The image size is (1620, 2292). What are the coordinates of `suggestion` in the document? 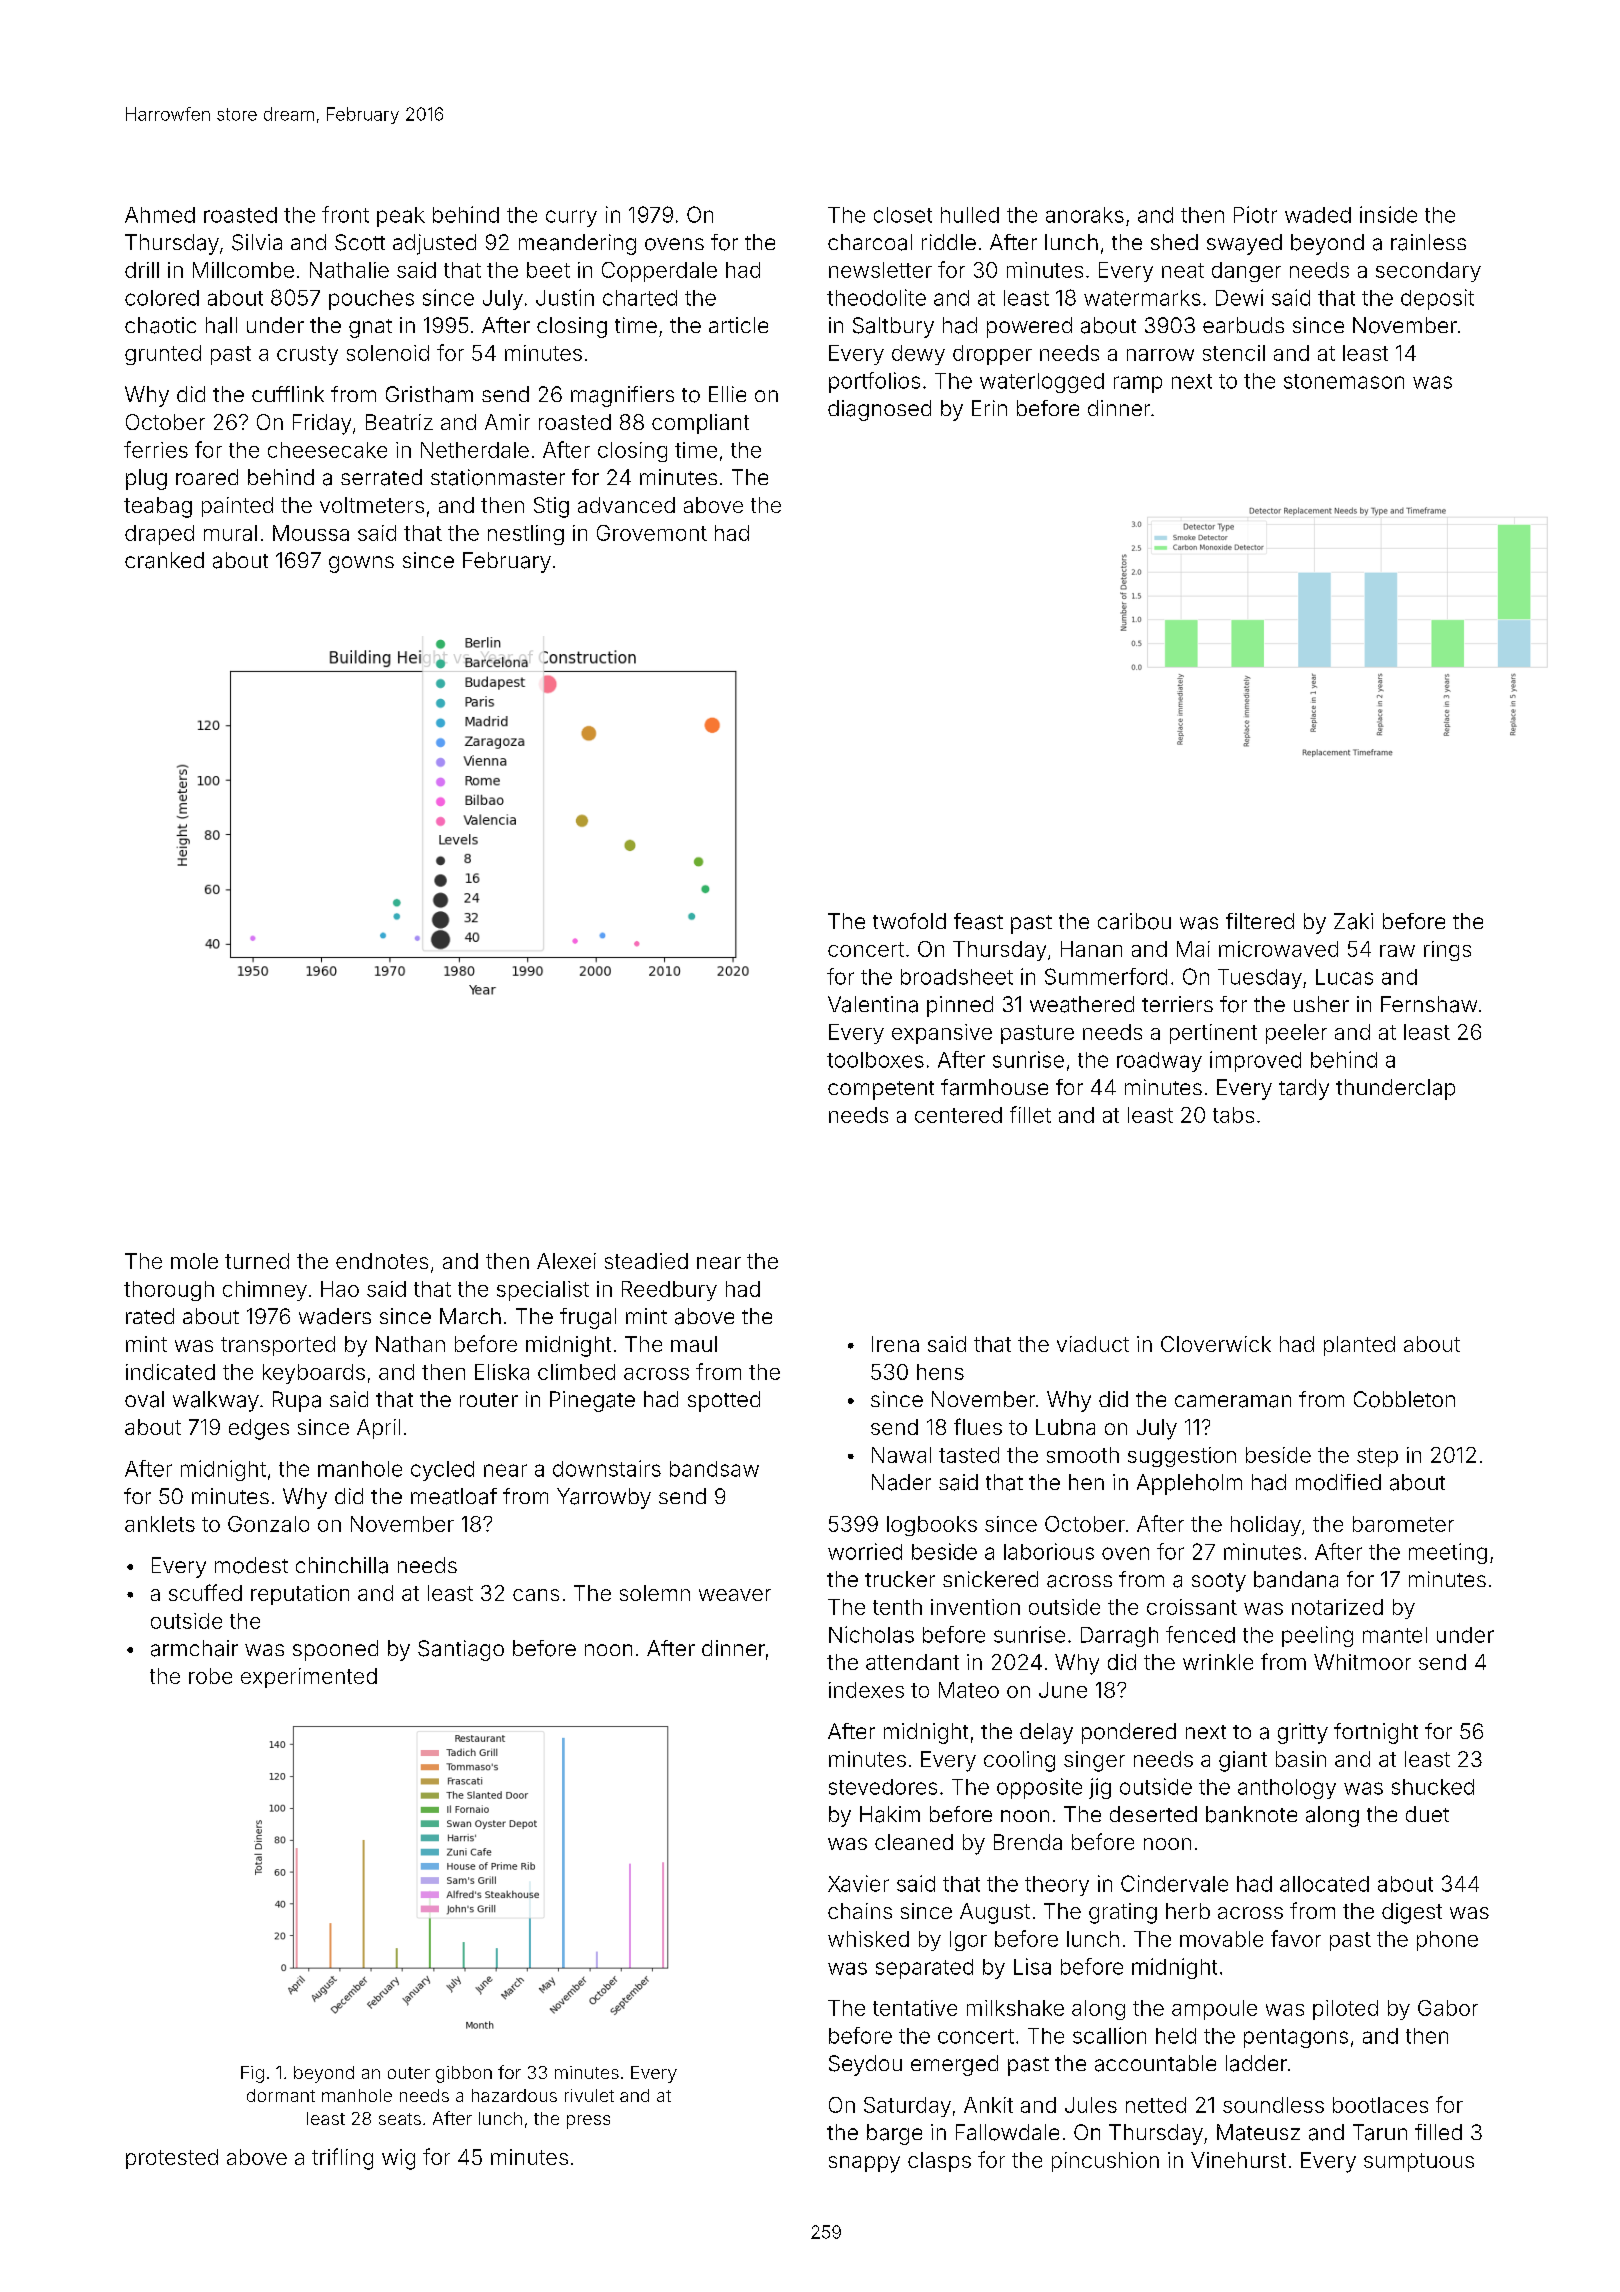 It's located at (1182, 1457).
